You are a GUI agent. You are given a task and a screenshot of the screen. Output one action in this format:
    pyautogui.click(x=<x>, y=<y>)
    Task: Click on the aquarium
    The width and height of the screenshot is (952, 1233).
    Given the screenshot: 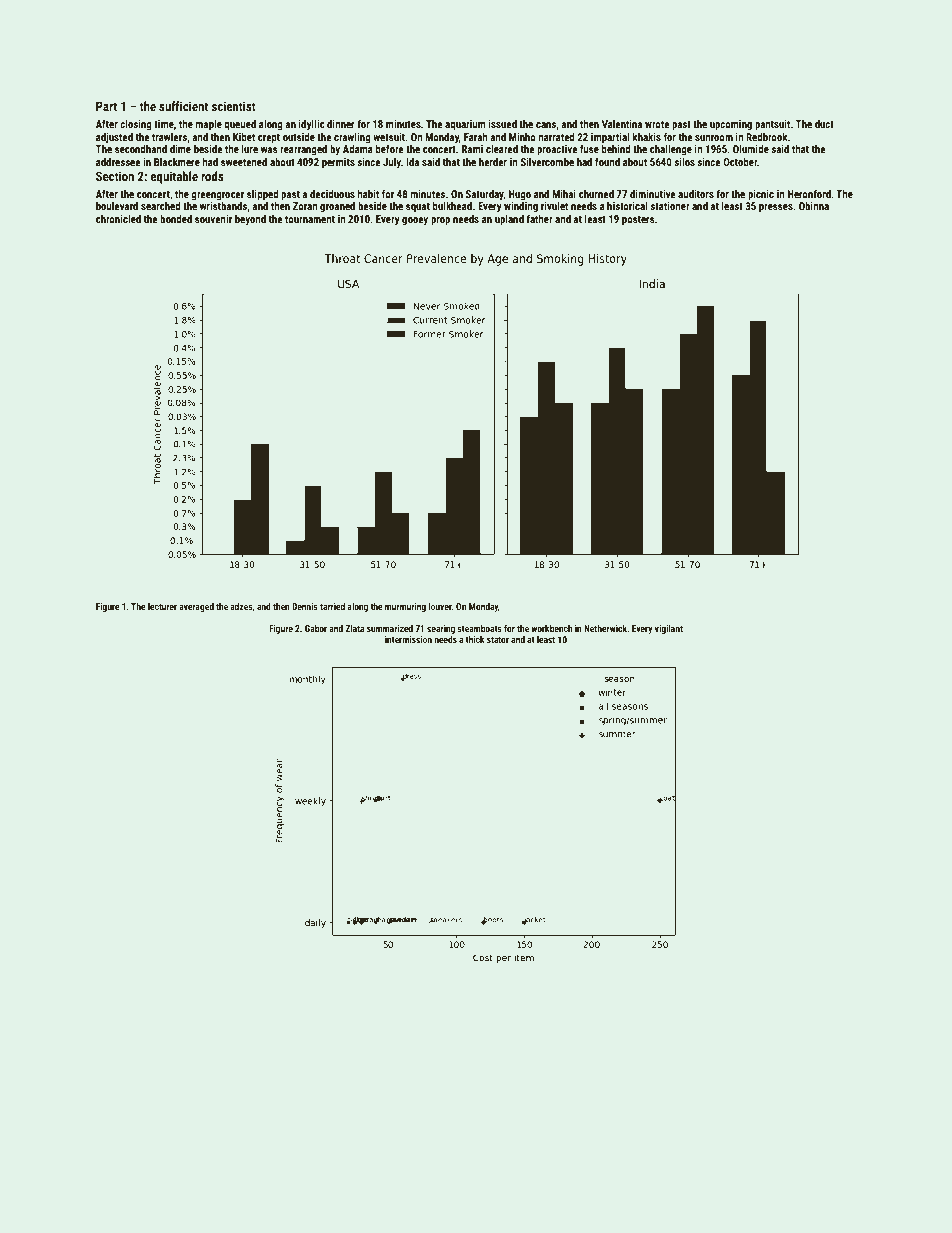 What is the action you would take?
    pyautogui.click(x=465, y=125)
